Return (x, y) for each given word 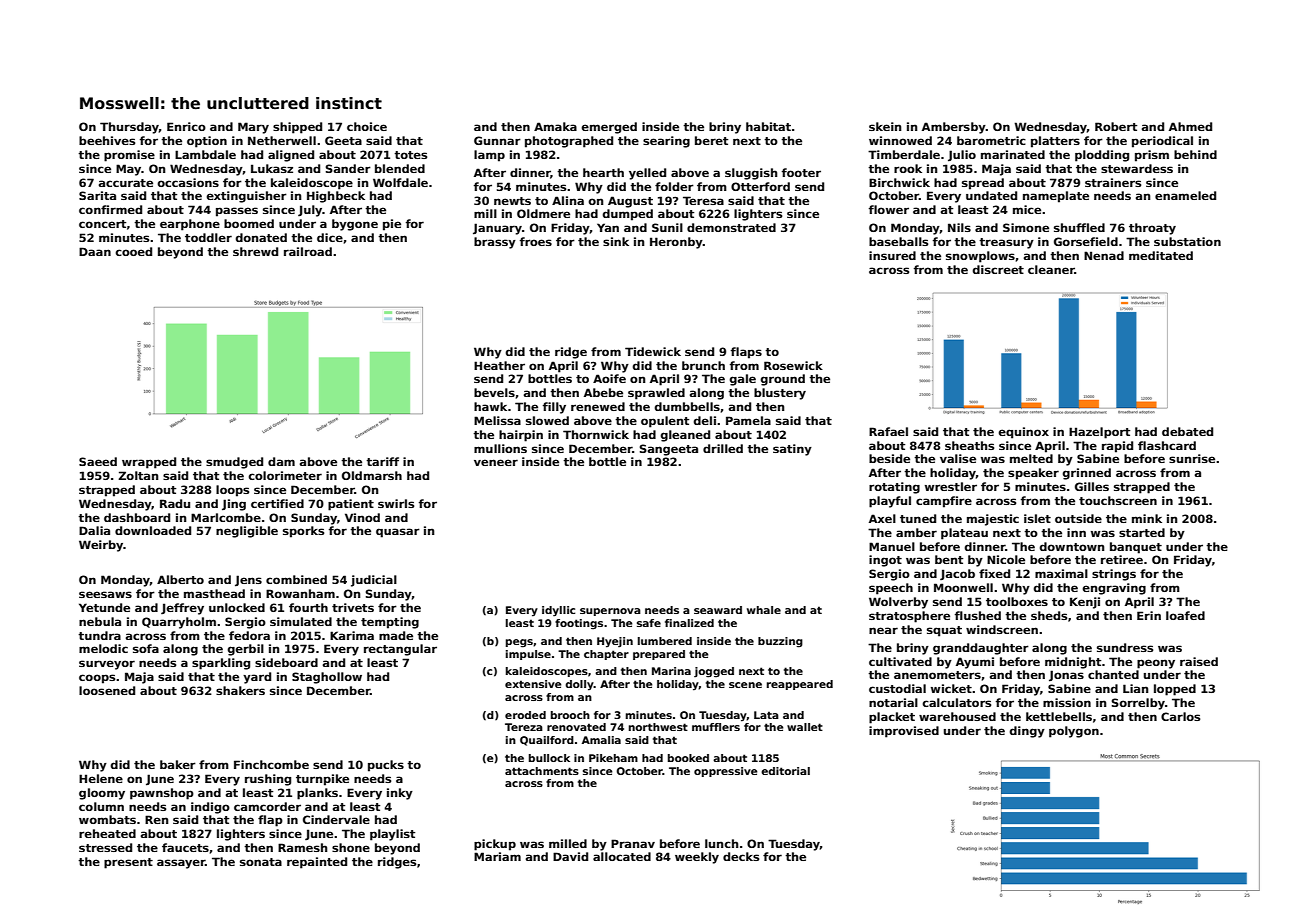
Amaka (555, 126)
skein (885, 126)
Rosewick (793, 365)
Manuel (892, 546)
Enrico (186, 126)
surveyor (107, 665)
